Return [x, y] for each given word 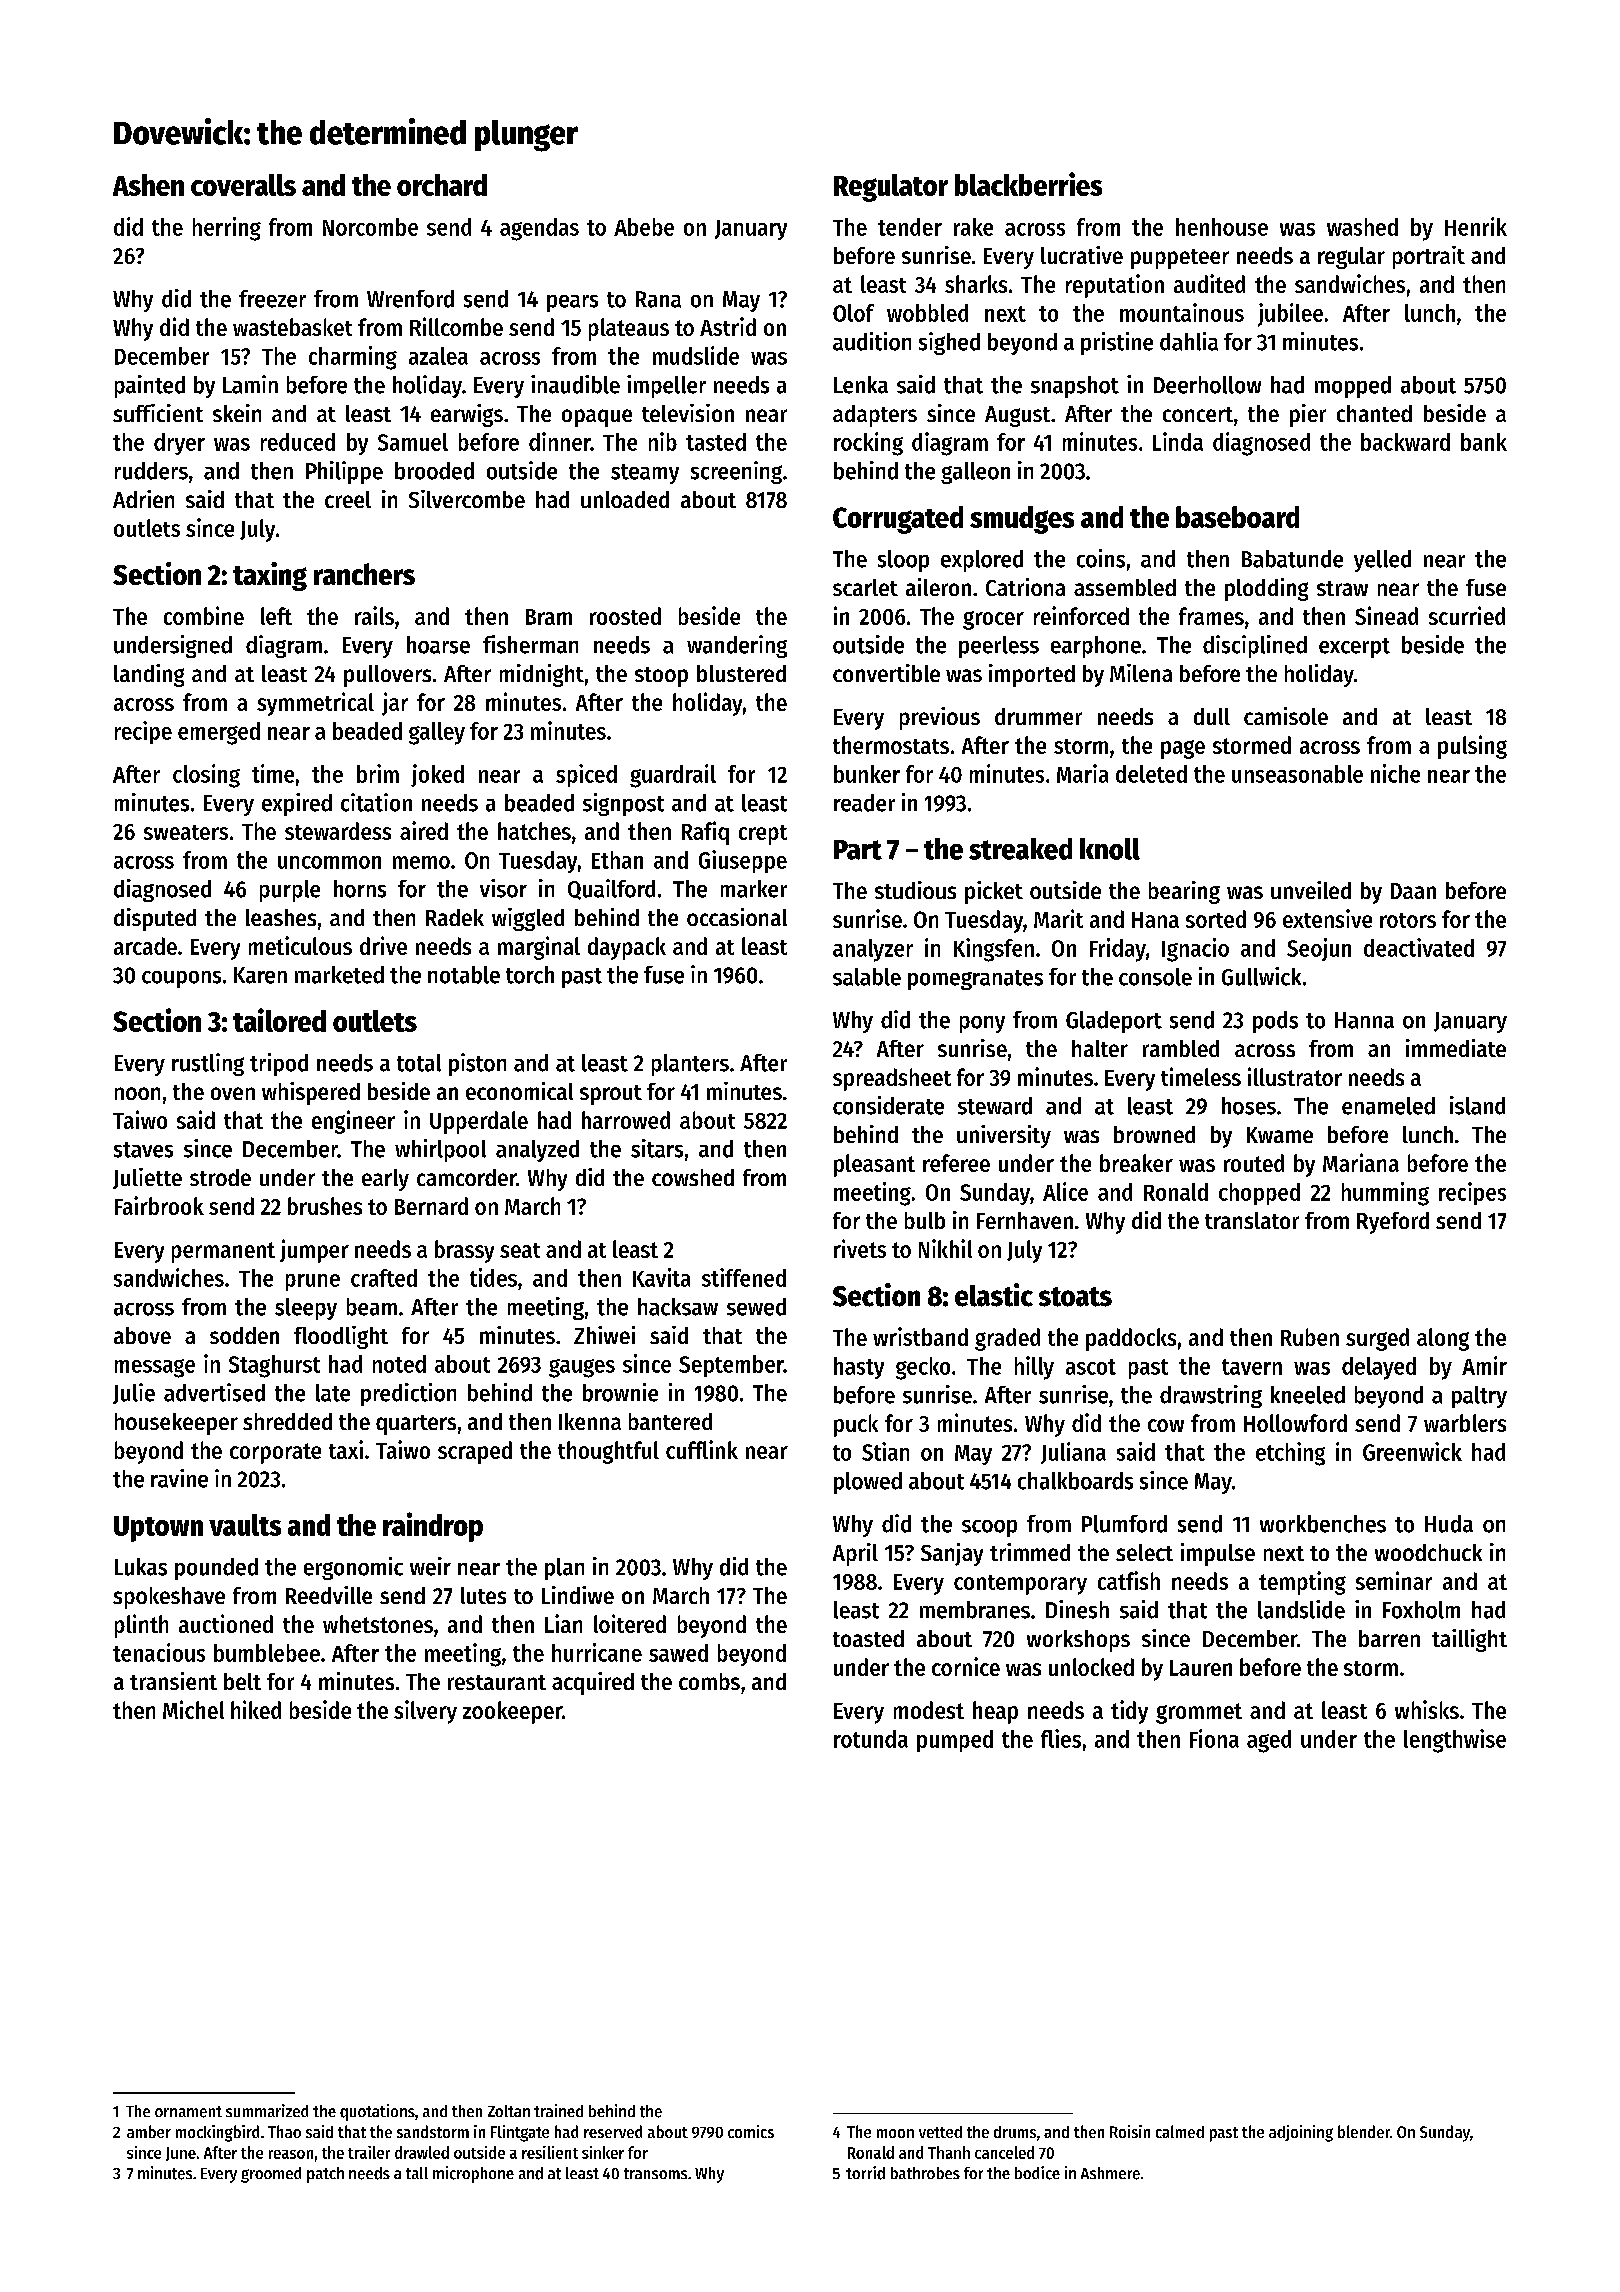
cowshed [693, 1177]
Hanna [1364, 1020]
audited [1209, 283]
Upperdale [479, 1122]
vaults [245, 1525]
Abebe [644, 227]
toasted [868, 1638]
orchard [442, 185]
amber [149, 2131]
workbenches [1323, 1524]
